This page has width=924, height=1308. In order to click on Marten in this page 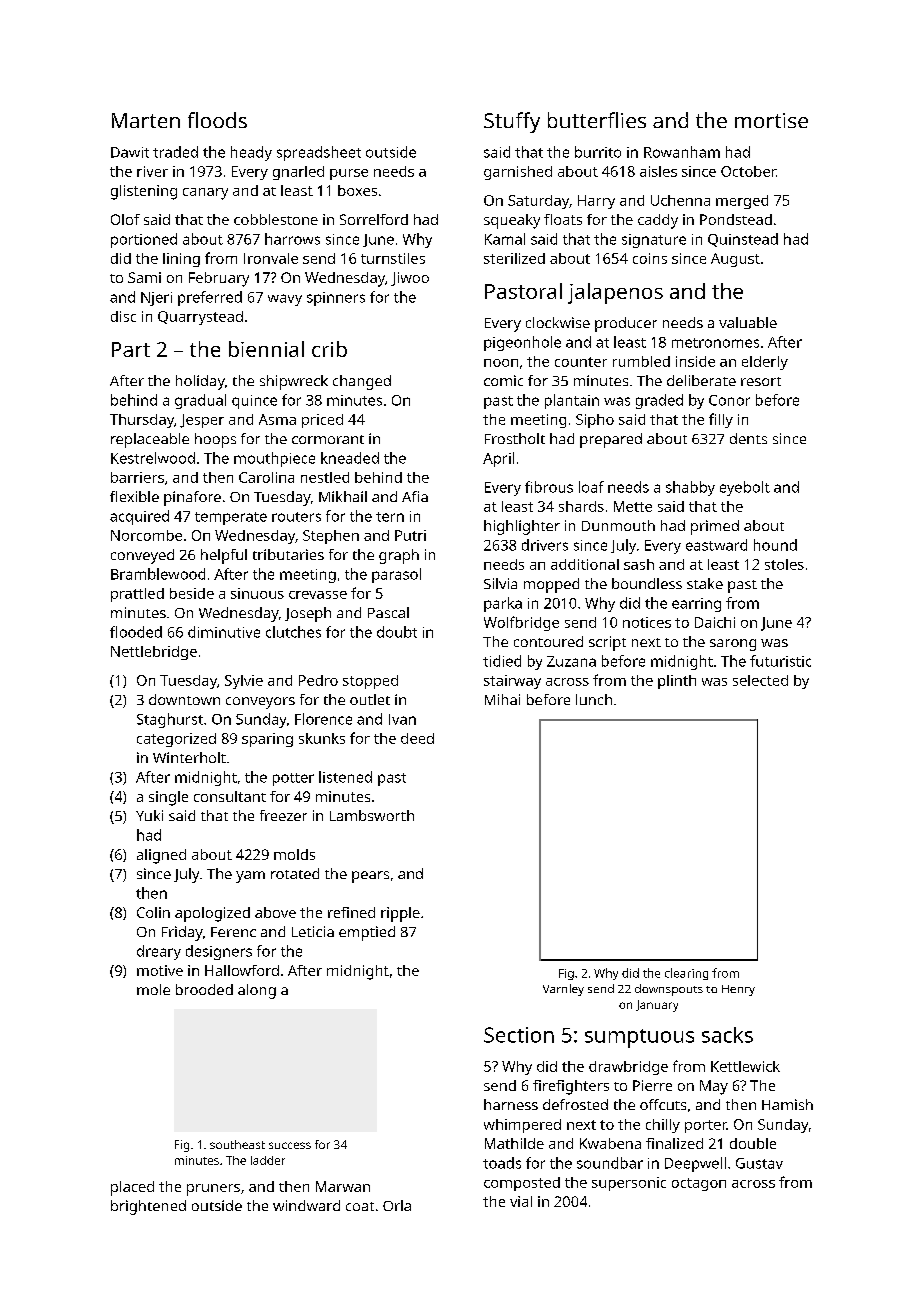, I will do `click(146, 120)`.
